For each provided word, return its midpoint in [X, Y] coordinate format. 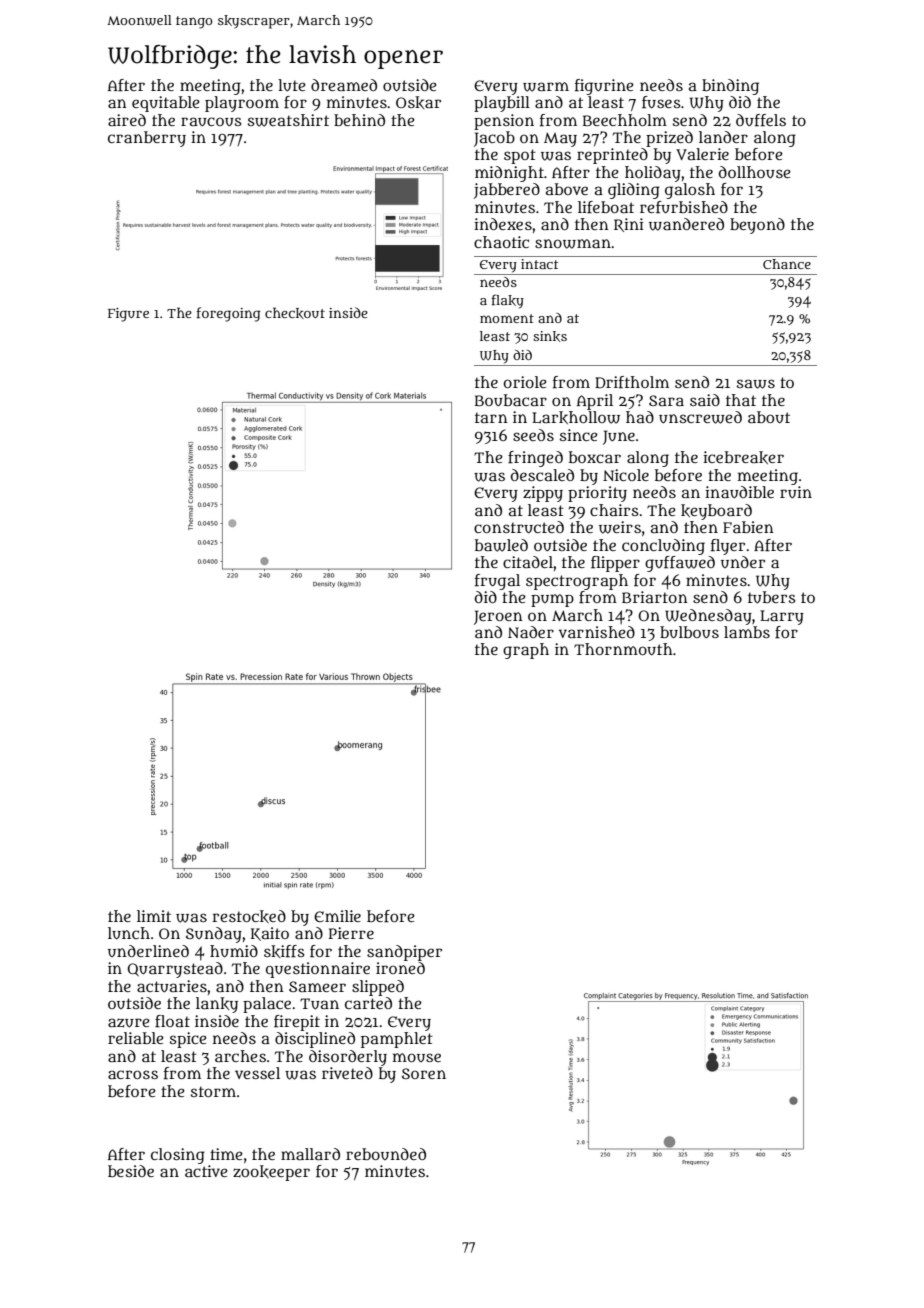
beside [131, 1171]
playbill [502, 104]
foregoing [228, 314]
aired [127, 120]
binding [730, 87]
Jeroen [498, 617]
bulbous [689, 632]
